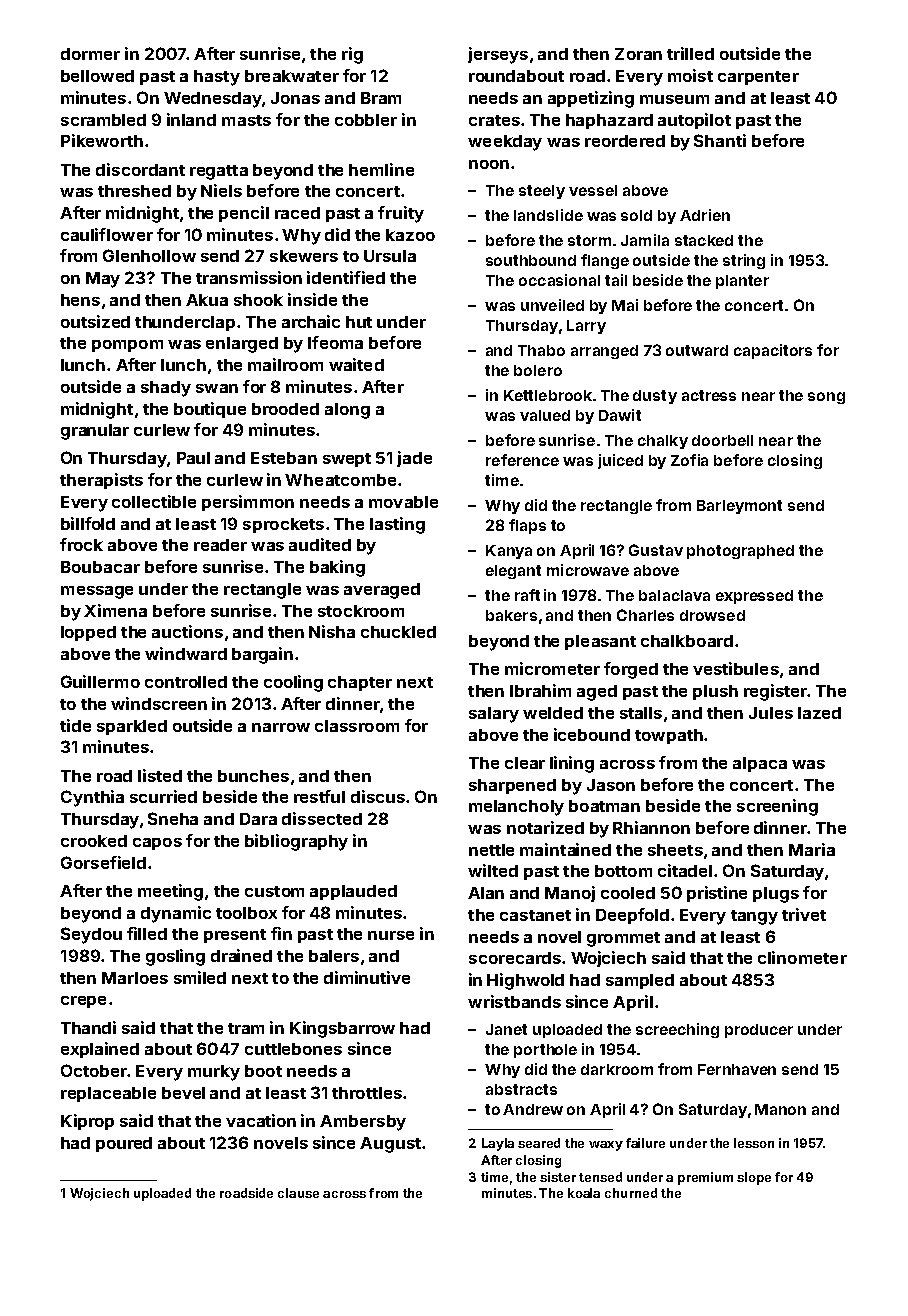 This page has width=908, height=1316. I want to click on reordered, so click(625, 141).
